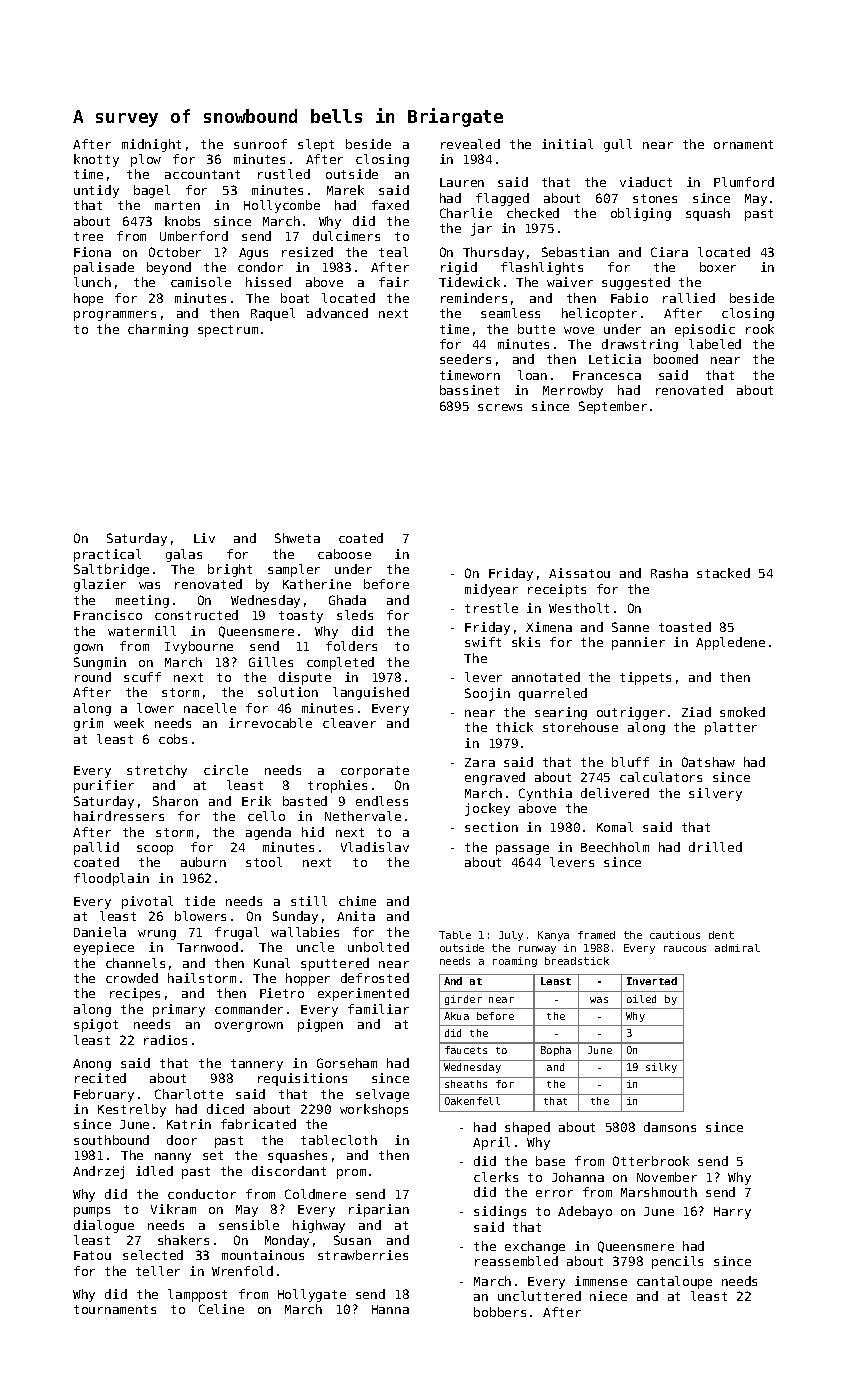  What do you see at coordinates (743, 144) in the screenshot?
I see `ornament` at bounding box center [743, 144].
